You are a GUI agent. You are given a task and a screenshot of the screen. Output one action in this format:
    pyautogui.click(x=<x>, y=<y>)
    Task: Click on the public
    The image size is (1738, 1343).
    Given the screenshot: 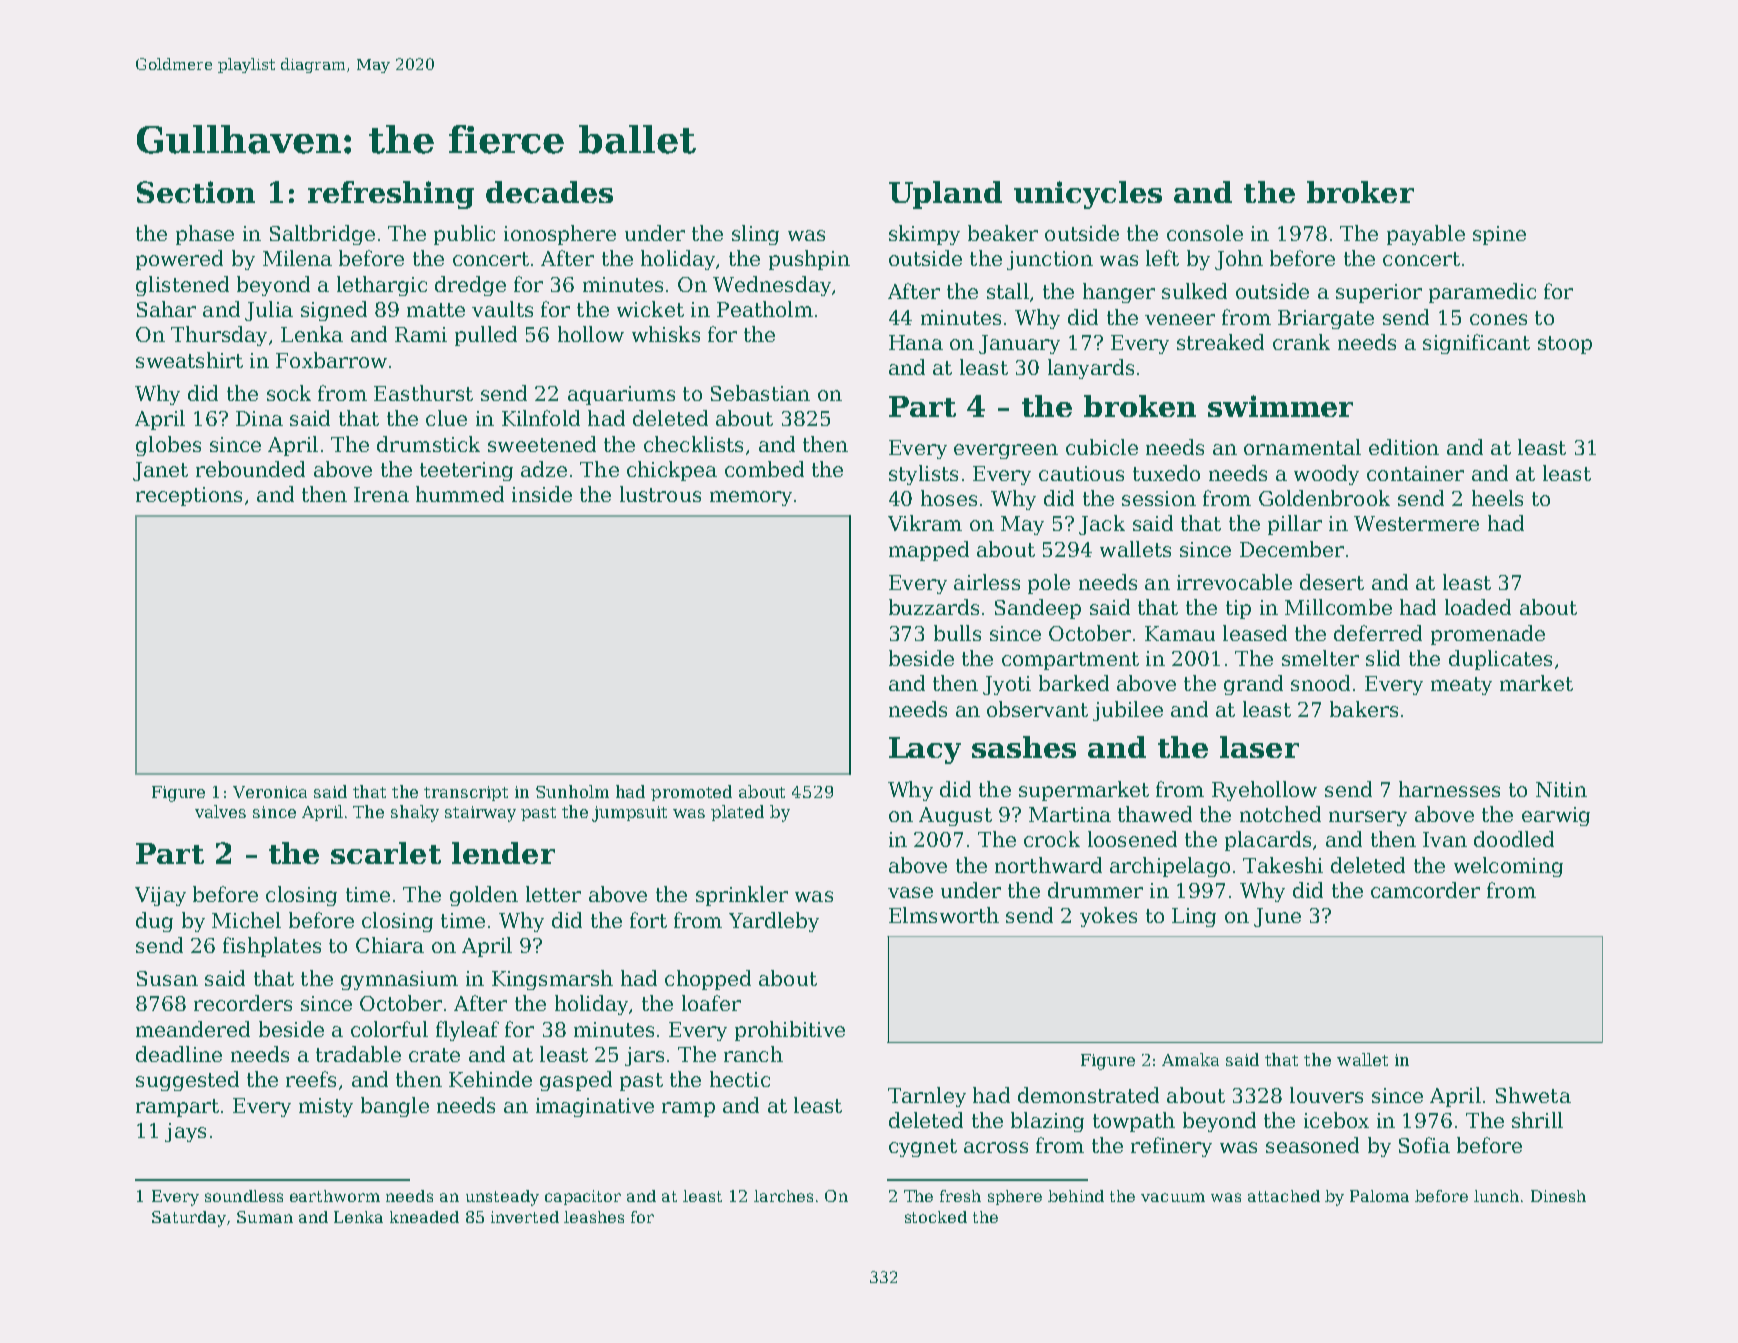 What is the action you would take?
    pyautogui.click(x=464, y=235)
